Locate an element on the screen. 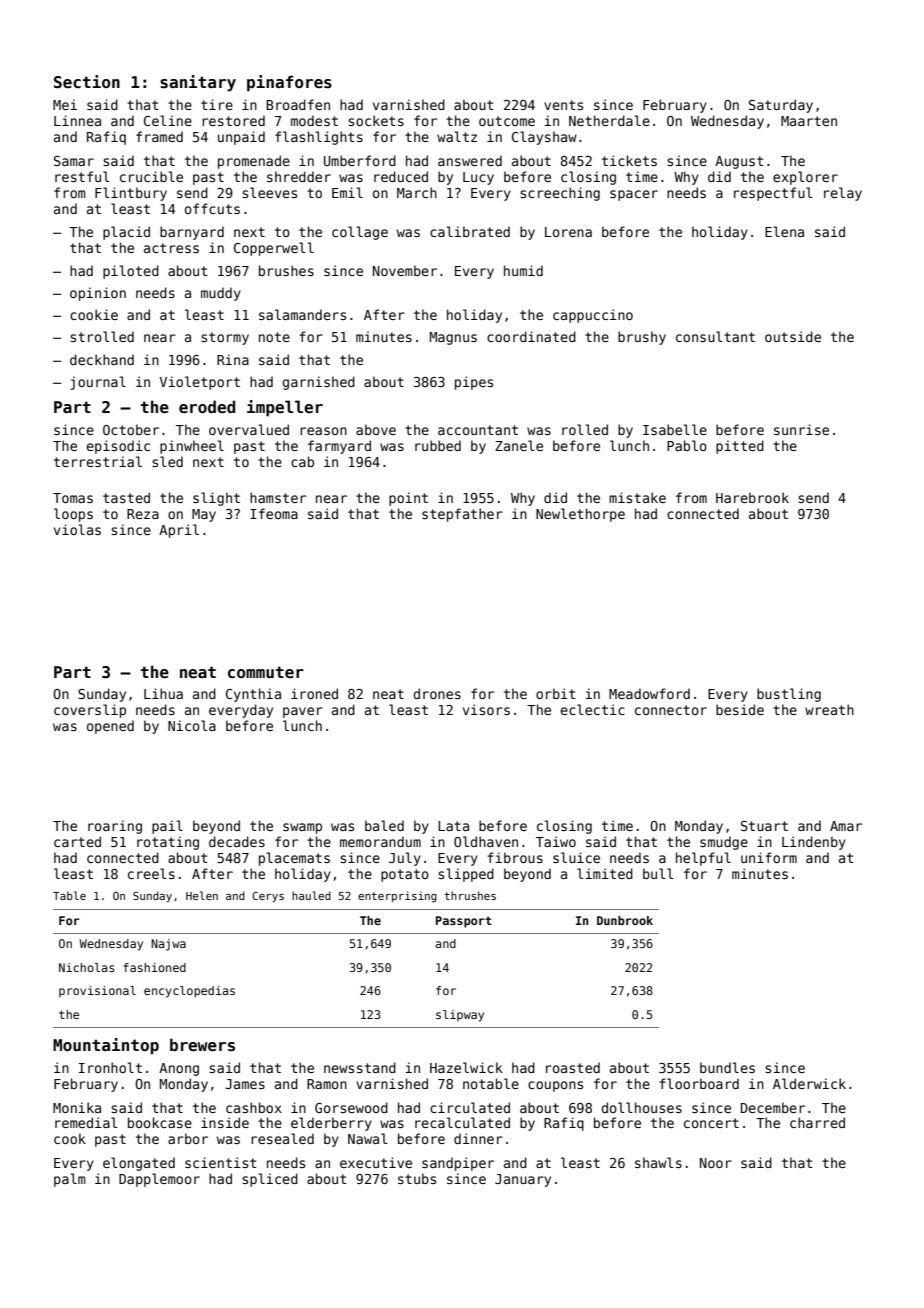 Image resolution: width=924 pixels, height=1308 pixels. pinafores is located at coordinates (289, 83).
